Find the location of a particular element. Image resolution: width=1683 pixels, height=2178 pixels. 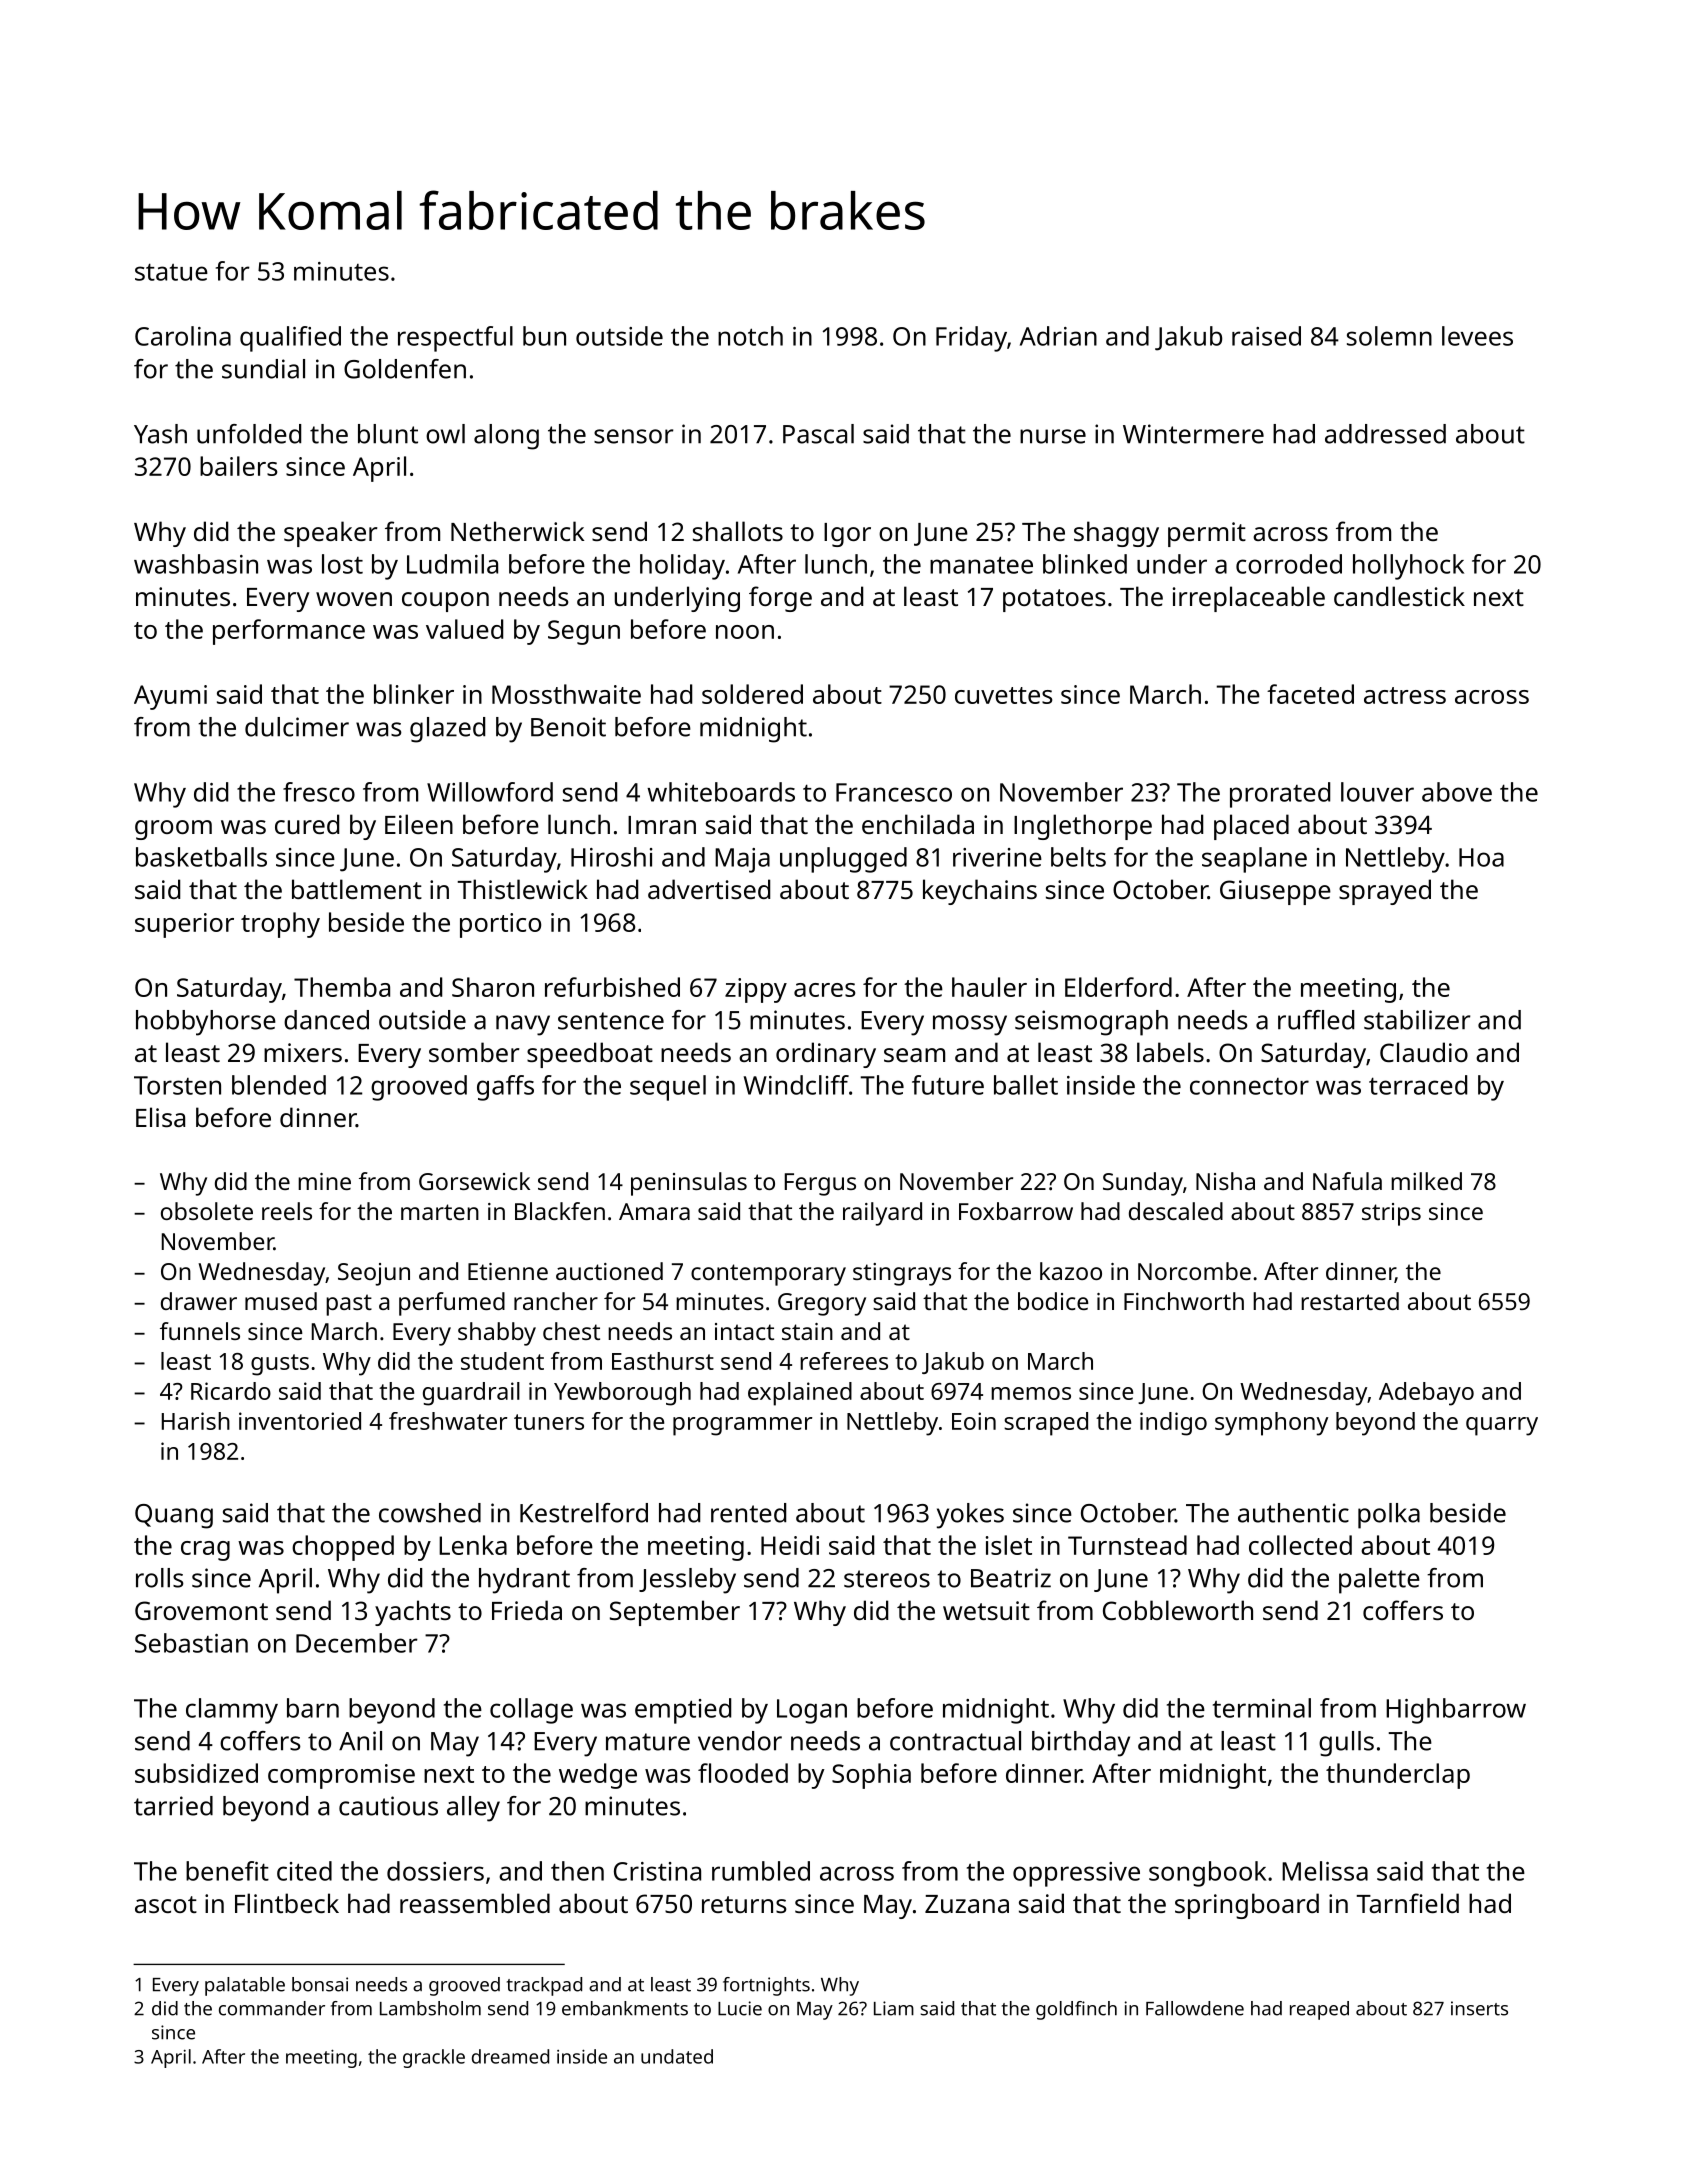

qualified is located at coordinates (290, 339).
